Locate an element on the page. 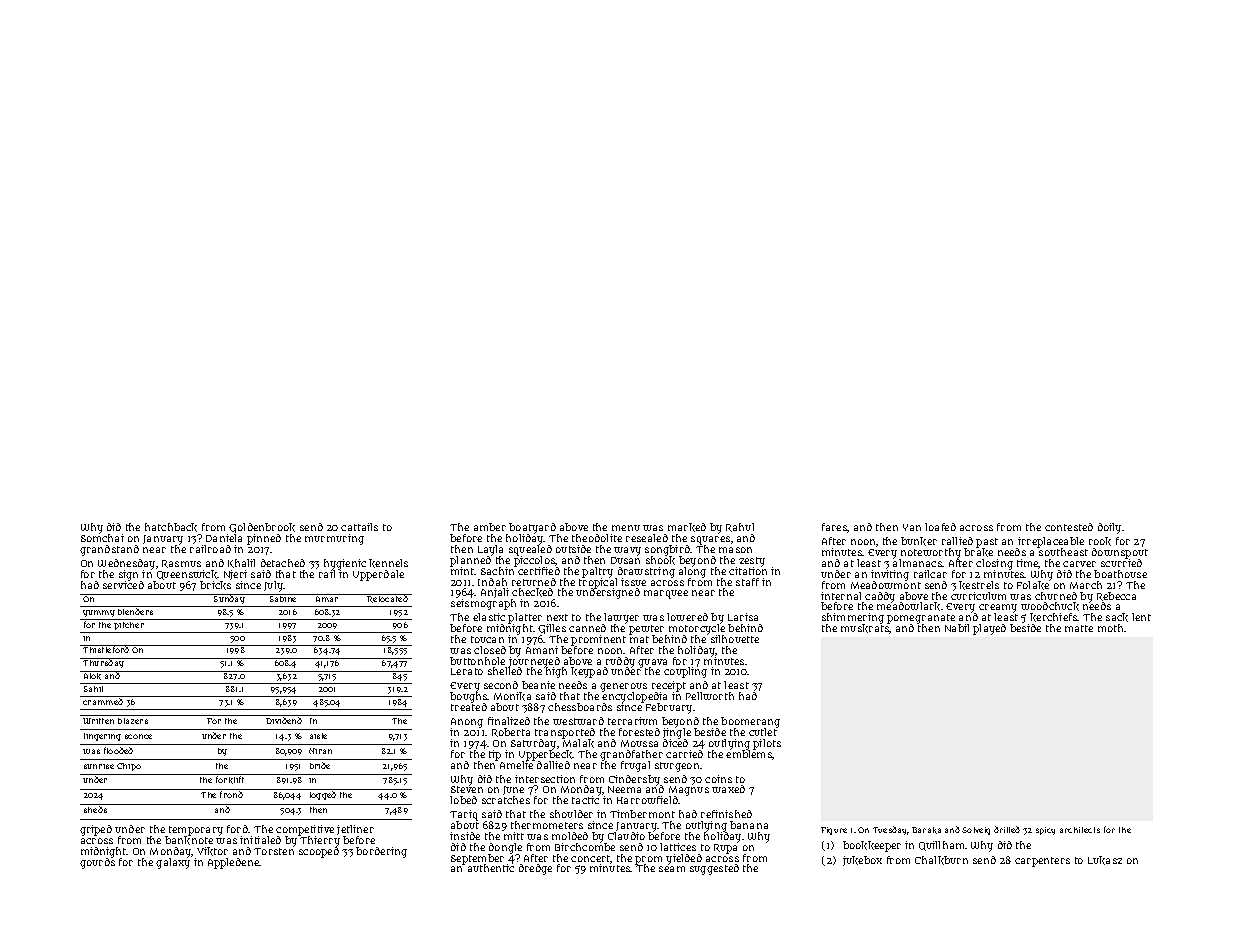 The height and width of the document is (952, 1233). Rahul is located at coordinates (740, 527).
